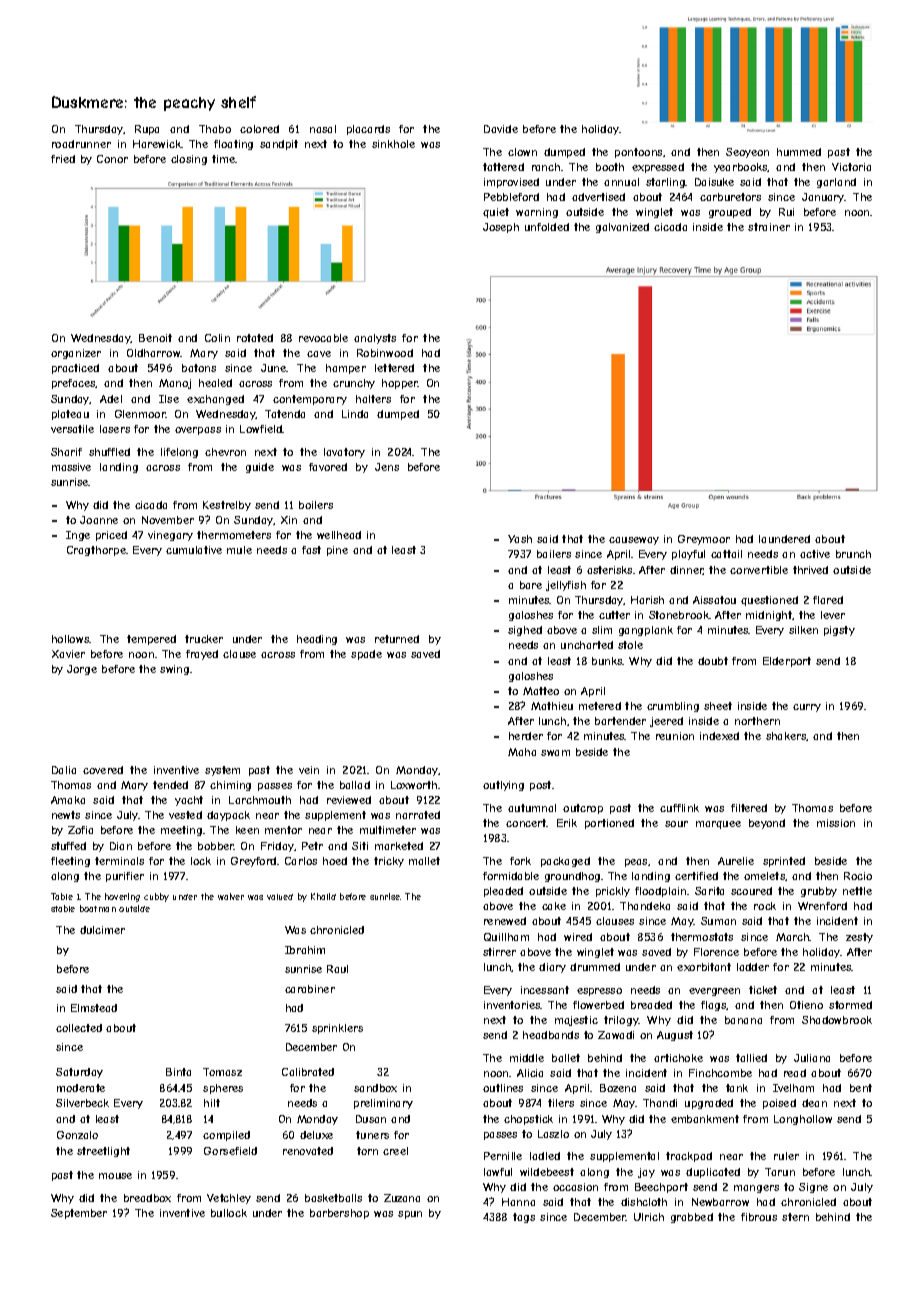  What do you see at coordinates (115, 1176) in the document?
I see `mouse` at bounding box center [115, 1176].
